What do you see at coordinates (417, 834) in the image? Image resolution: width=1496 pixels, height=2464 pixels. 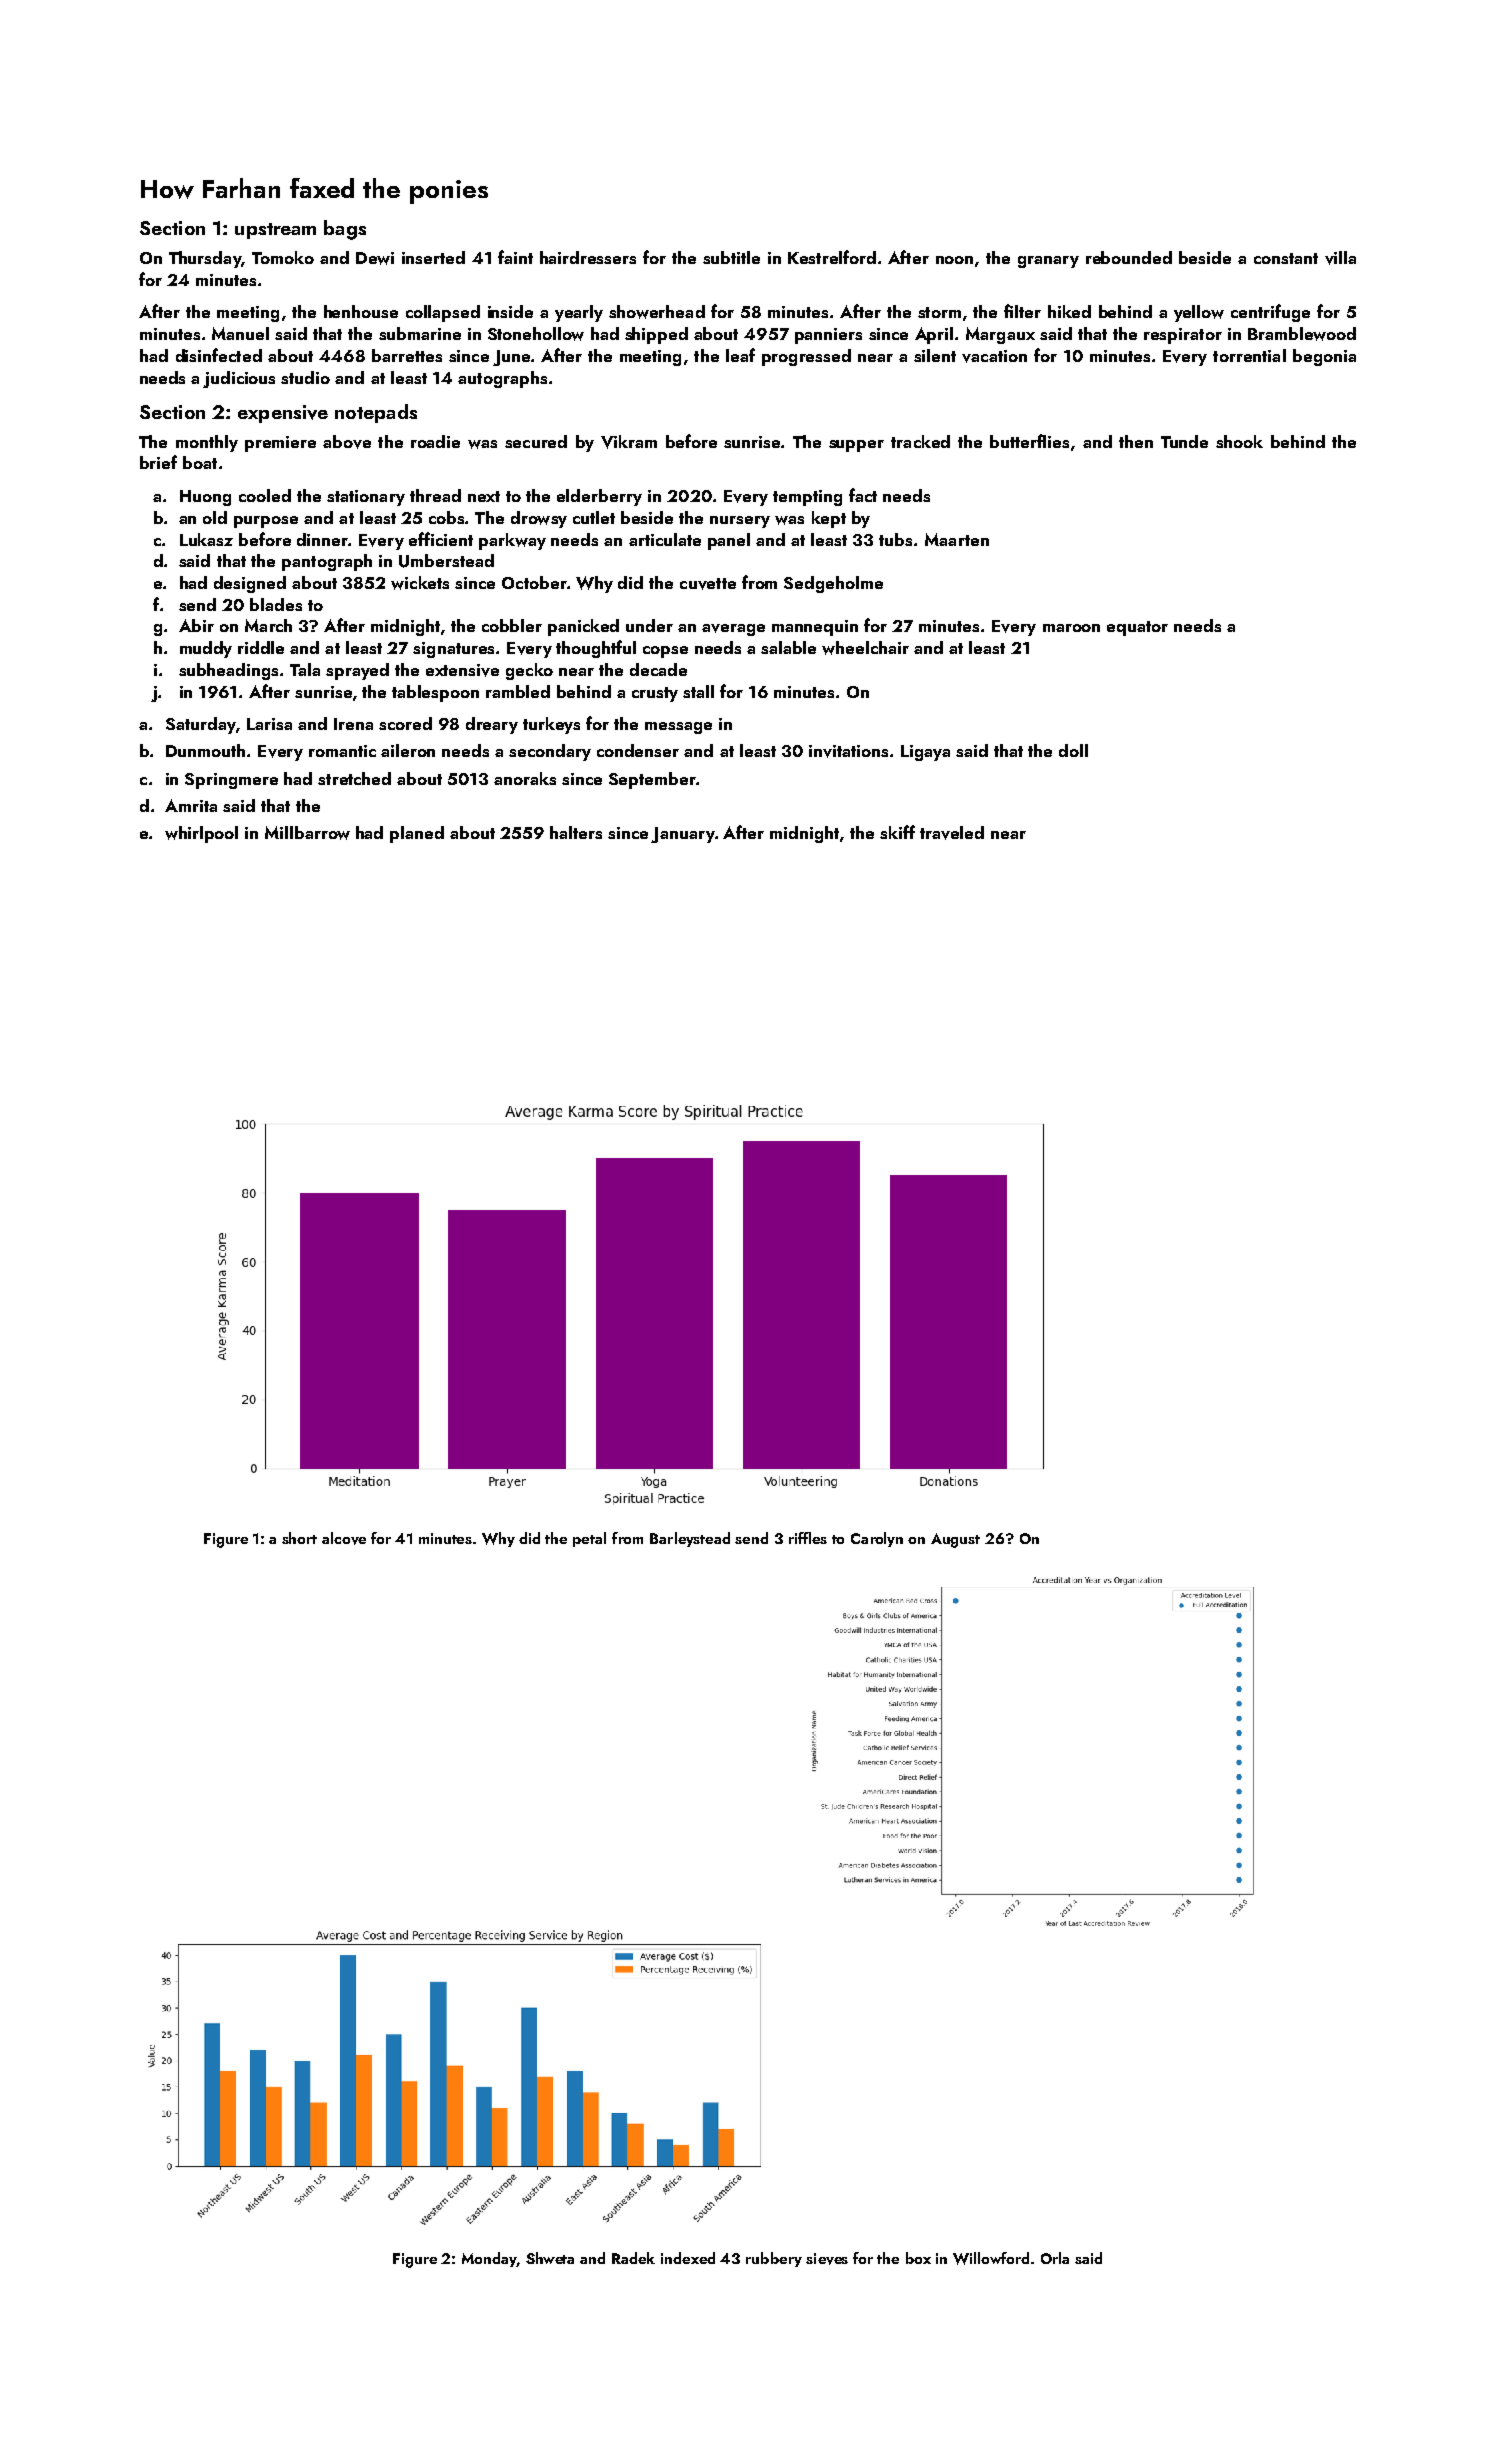 I see `planed` at bounding box center [417, 834].
